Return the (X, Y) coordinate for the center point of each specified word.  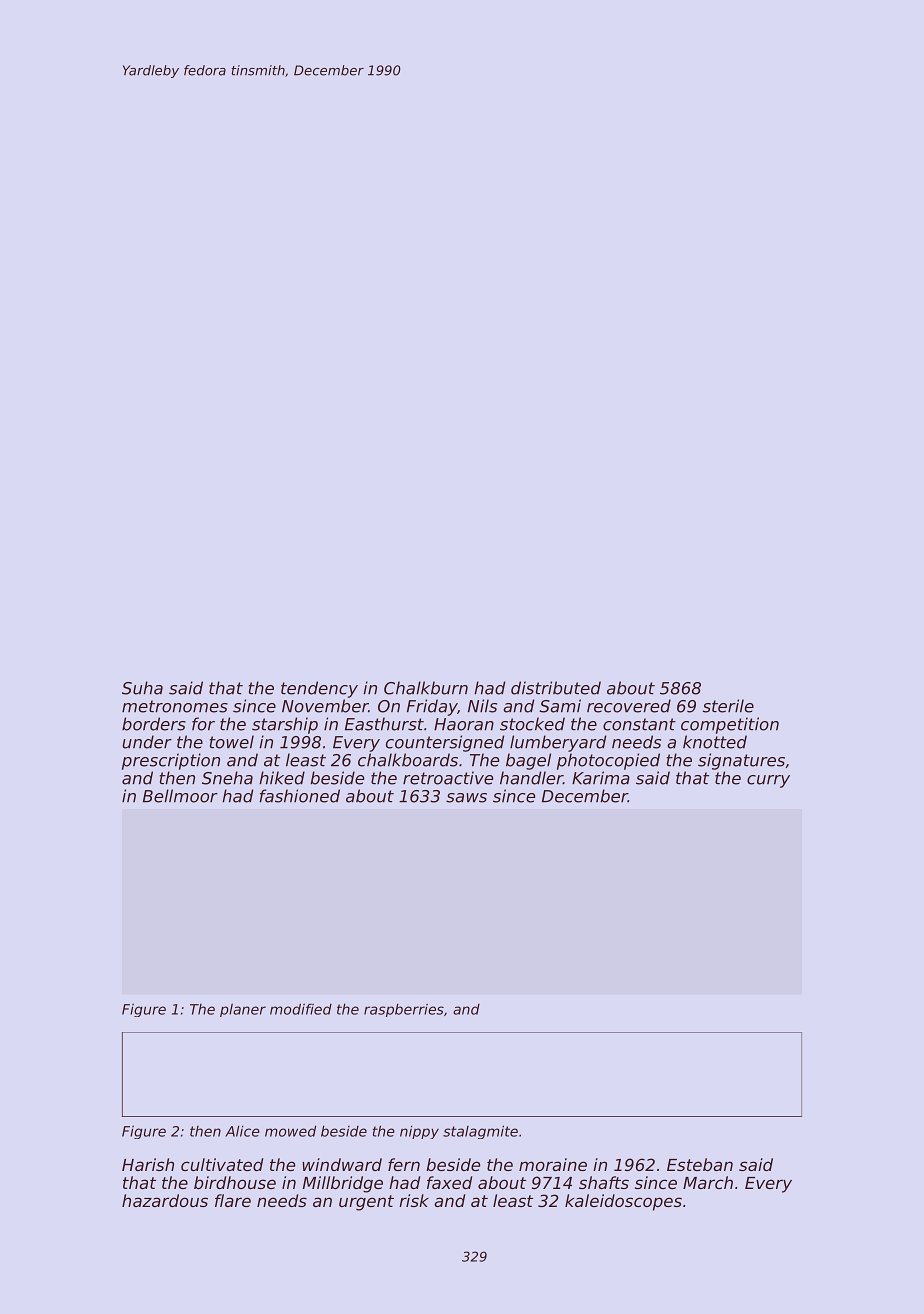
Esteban (700, 1164)
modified (301, 1009)
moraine (553, 1164)
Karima (601, 778)
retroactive (448, 778)
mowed (290, 1131)
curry (768, 781)
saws (466, 798)
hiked (282, 778)
